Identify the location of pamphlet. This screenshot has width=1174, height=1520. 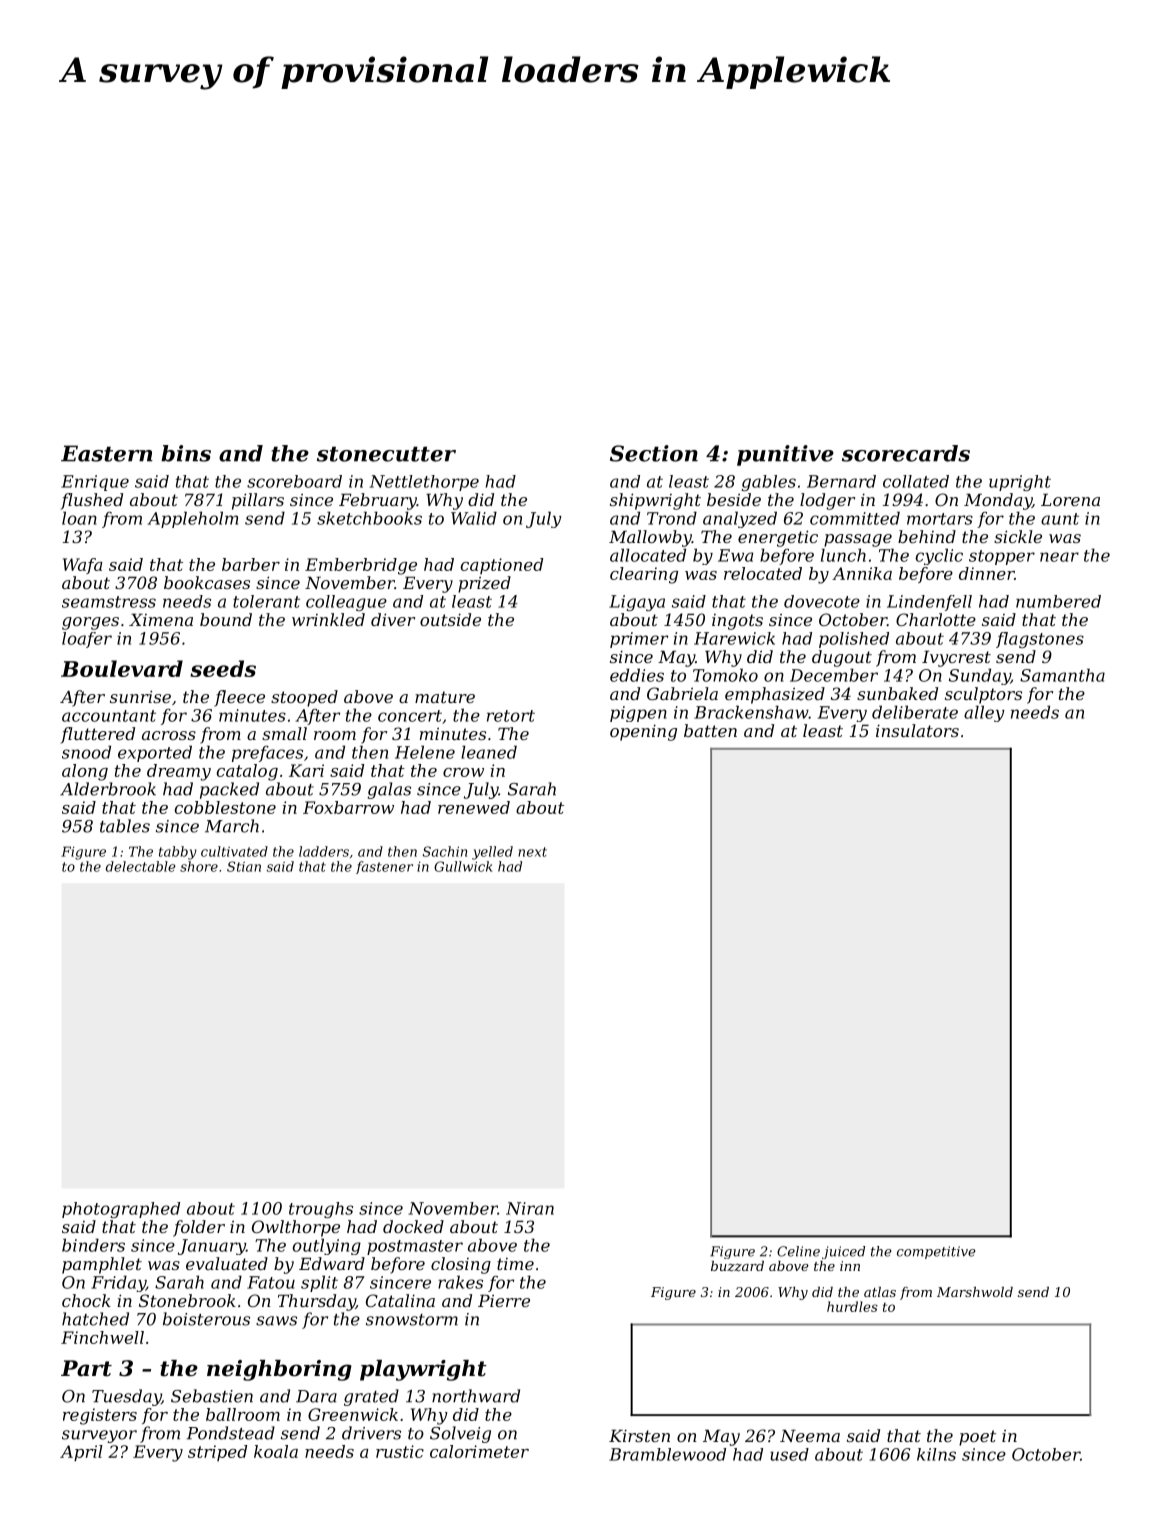
(102, 1265).
